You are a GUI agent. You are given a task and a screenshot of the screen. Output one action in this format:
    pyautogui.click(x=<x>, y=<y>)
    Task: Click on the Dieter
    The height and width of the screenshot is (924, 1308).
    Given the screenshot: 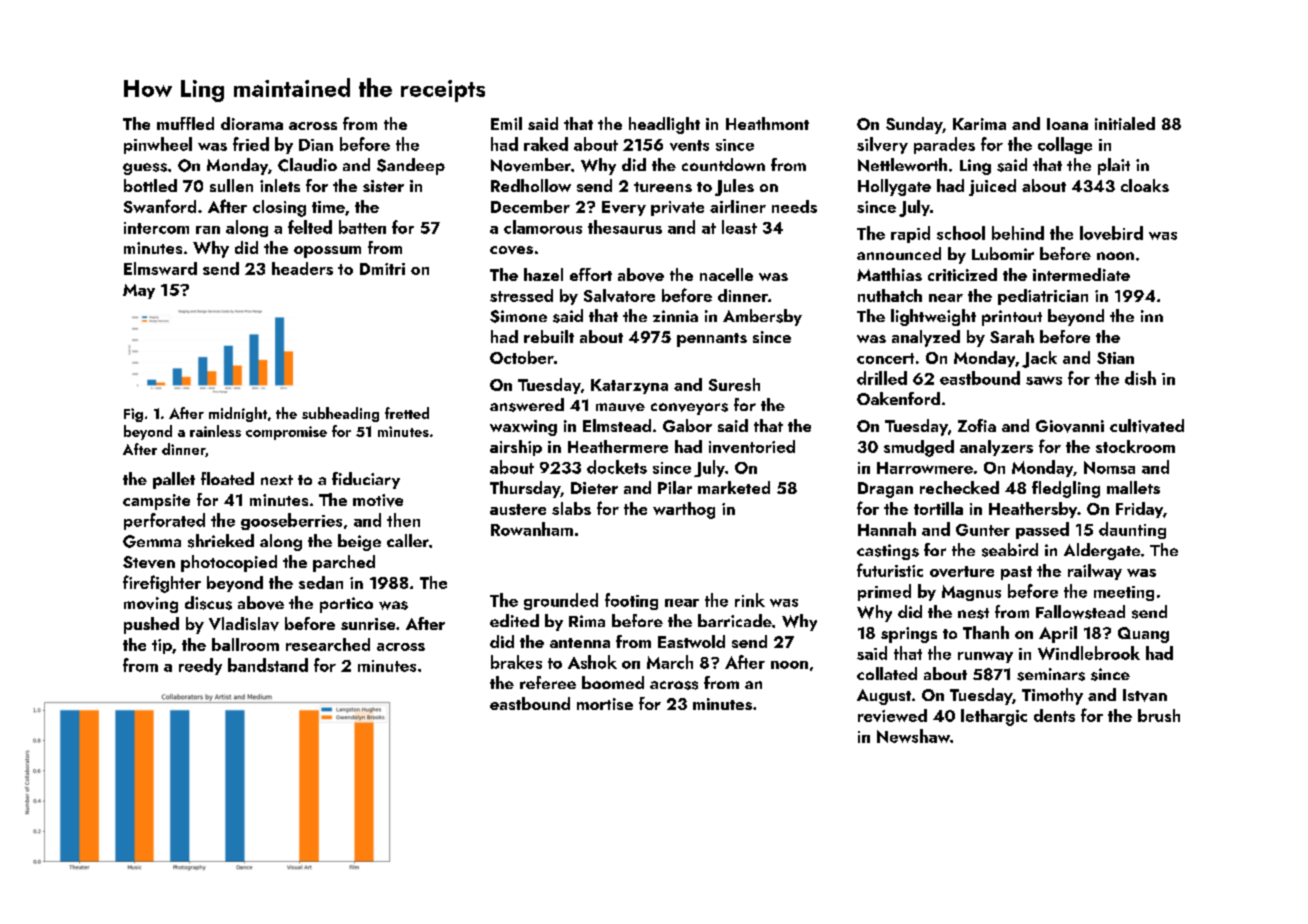 What is the action you would take?
    pyautogui.click(x=594, y=488)
